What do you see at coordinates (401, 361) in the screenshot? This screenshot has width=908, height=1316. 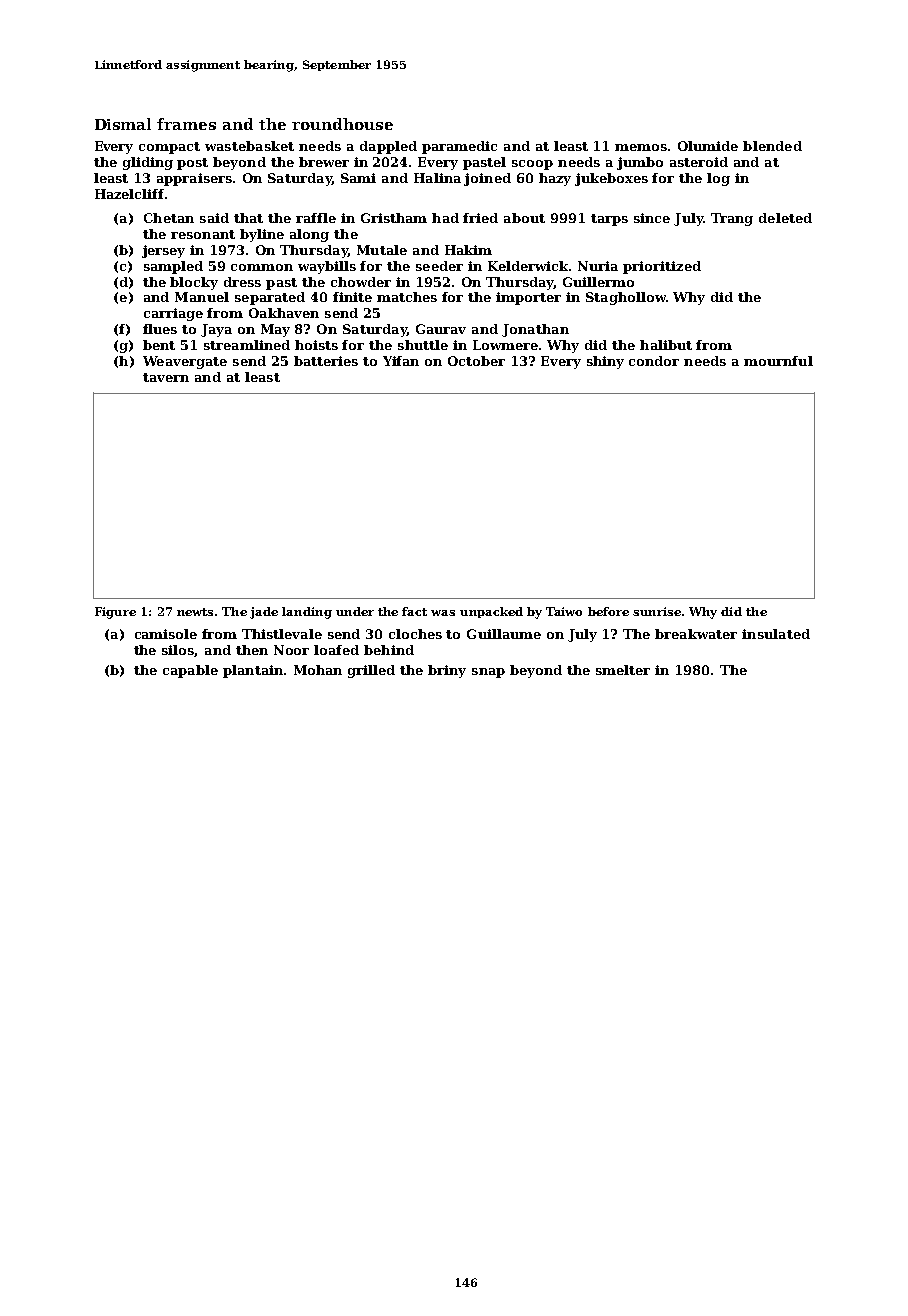 I see `Yifan` at bounding box center [401, 361].
